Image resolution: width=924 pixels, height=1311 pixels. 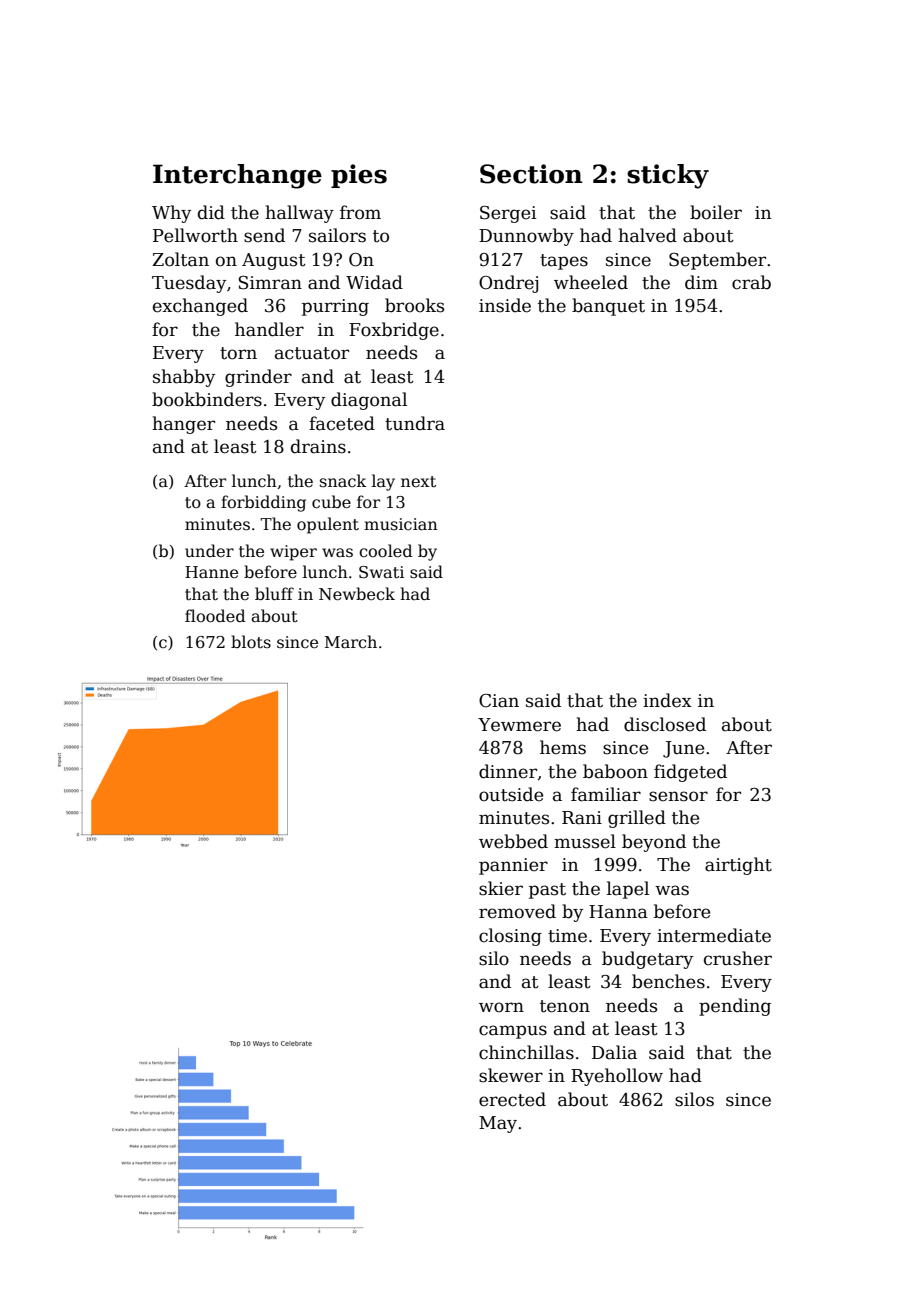 I want to click on blots, so click(x=251, y=642).
